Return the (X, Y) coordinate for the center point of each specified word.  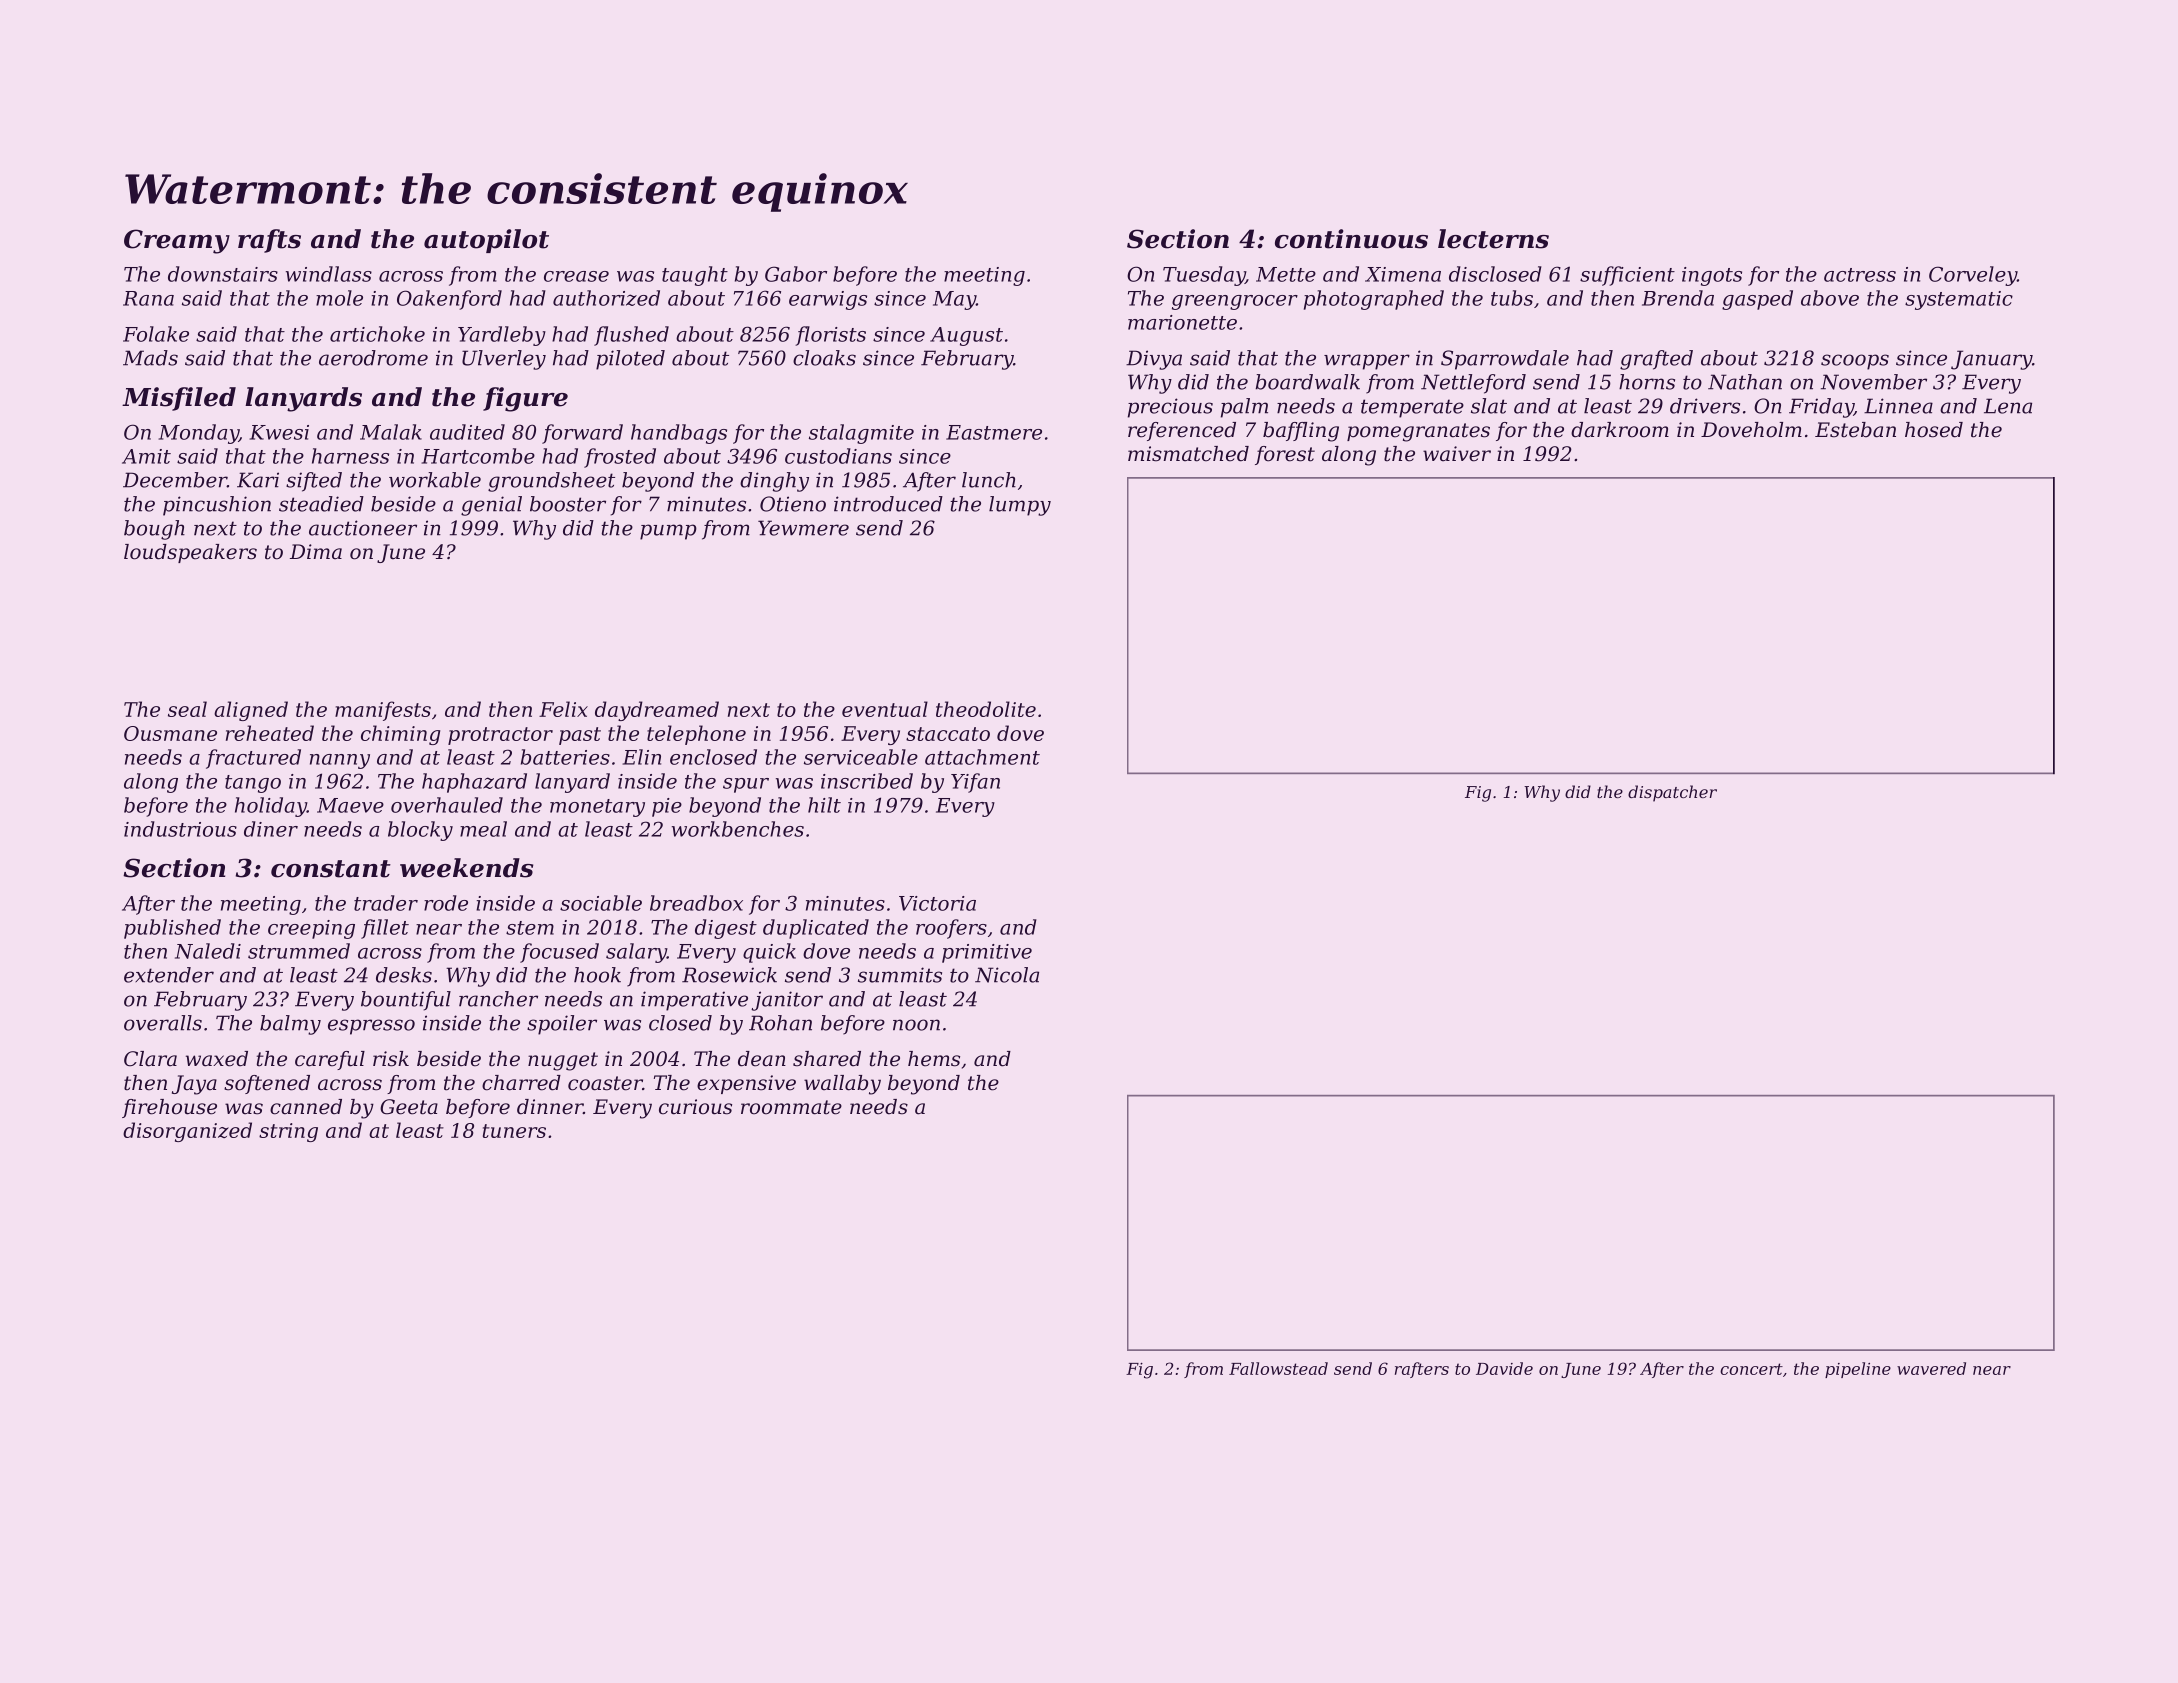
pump (668, 532)
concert (1751, 1369)
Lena (2008, 406)
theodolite (986, 709)
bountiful (406, 1001)
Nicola (1007, 975)
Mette (1286, 274)
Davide (1504, 1368)
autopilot (486, 241)
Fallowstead (1278, 1368)
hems (934, 1059)
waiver (1457, 454)
